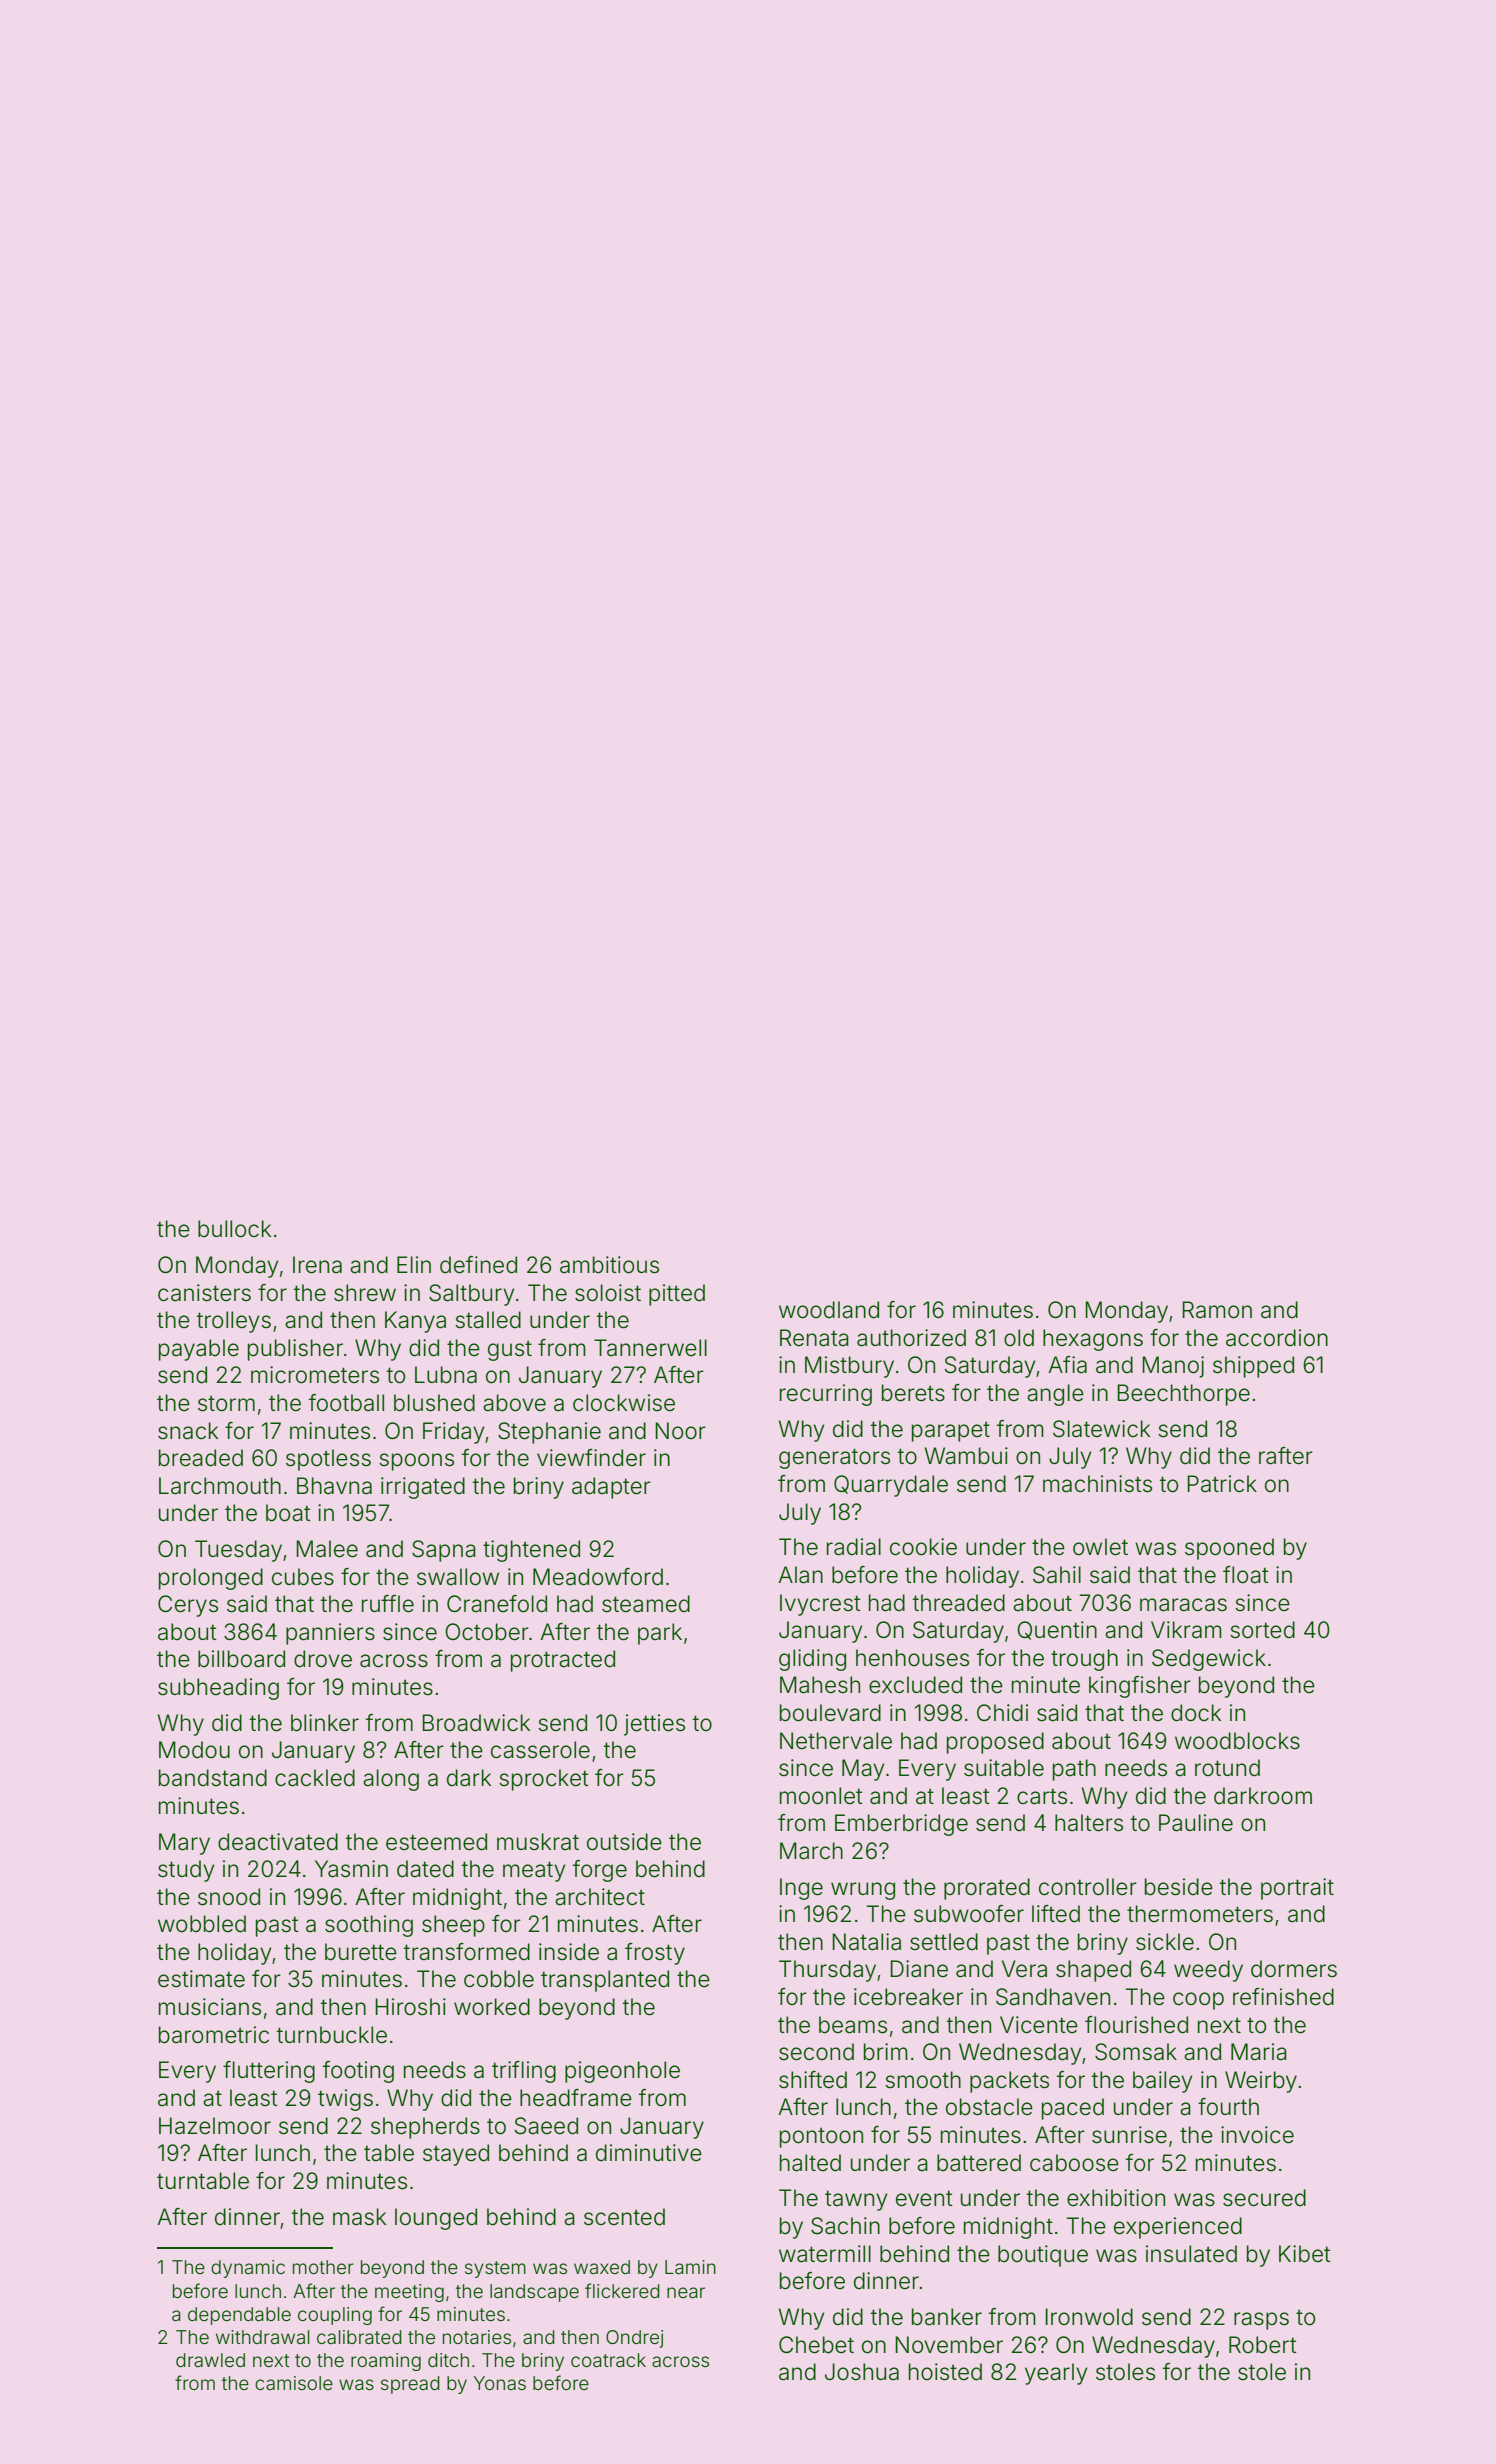 The width and height of the page is (1496, 2464). What do you see at coordinates (622, 2072) in the page?
I see `pigeonhole` at bounding box center [622, 2072].
